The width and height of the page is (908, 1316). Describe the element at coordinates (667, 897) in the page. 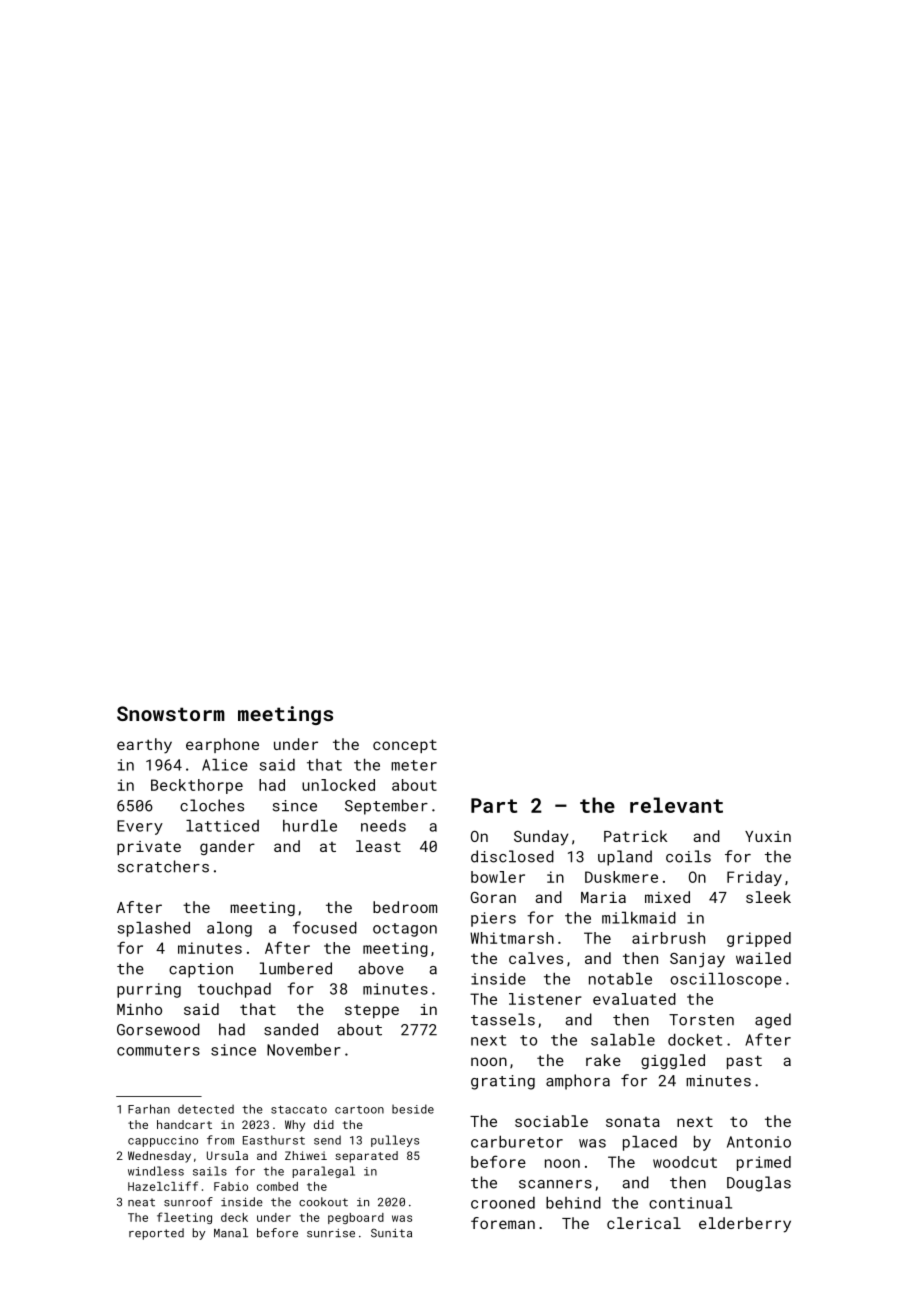

I see `mixed` at that location.
